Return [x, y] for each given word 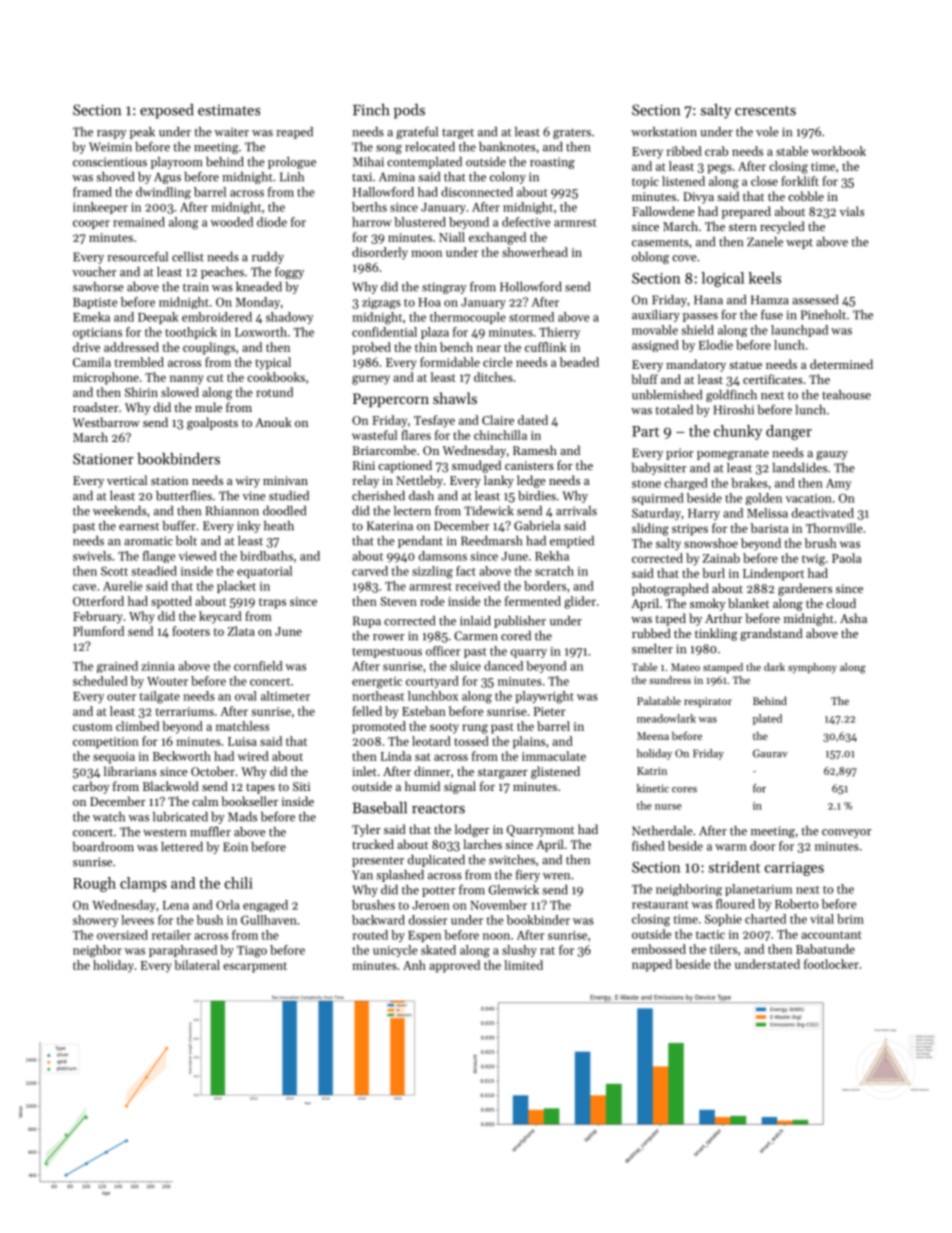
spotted [171, 602]
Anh [414, 965]
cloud [841, 603]
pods [409, 111]
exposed [167, 111]
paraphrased [183, 951]
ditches [493, 377]
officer [443, 651]
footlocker [831, 964]
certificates [773, 379]
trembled [139, 362]
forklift [800, 181]
